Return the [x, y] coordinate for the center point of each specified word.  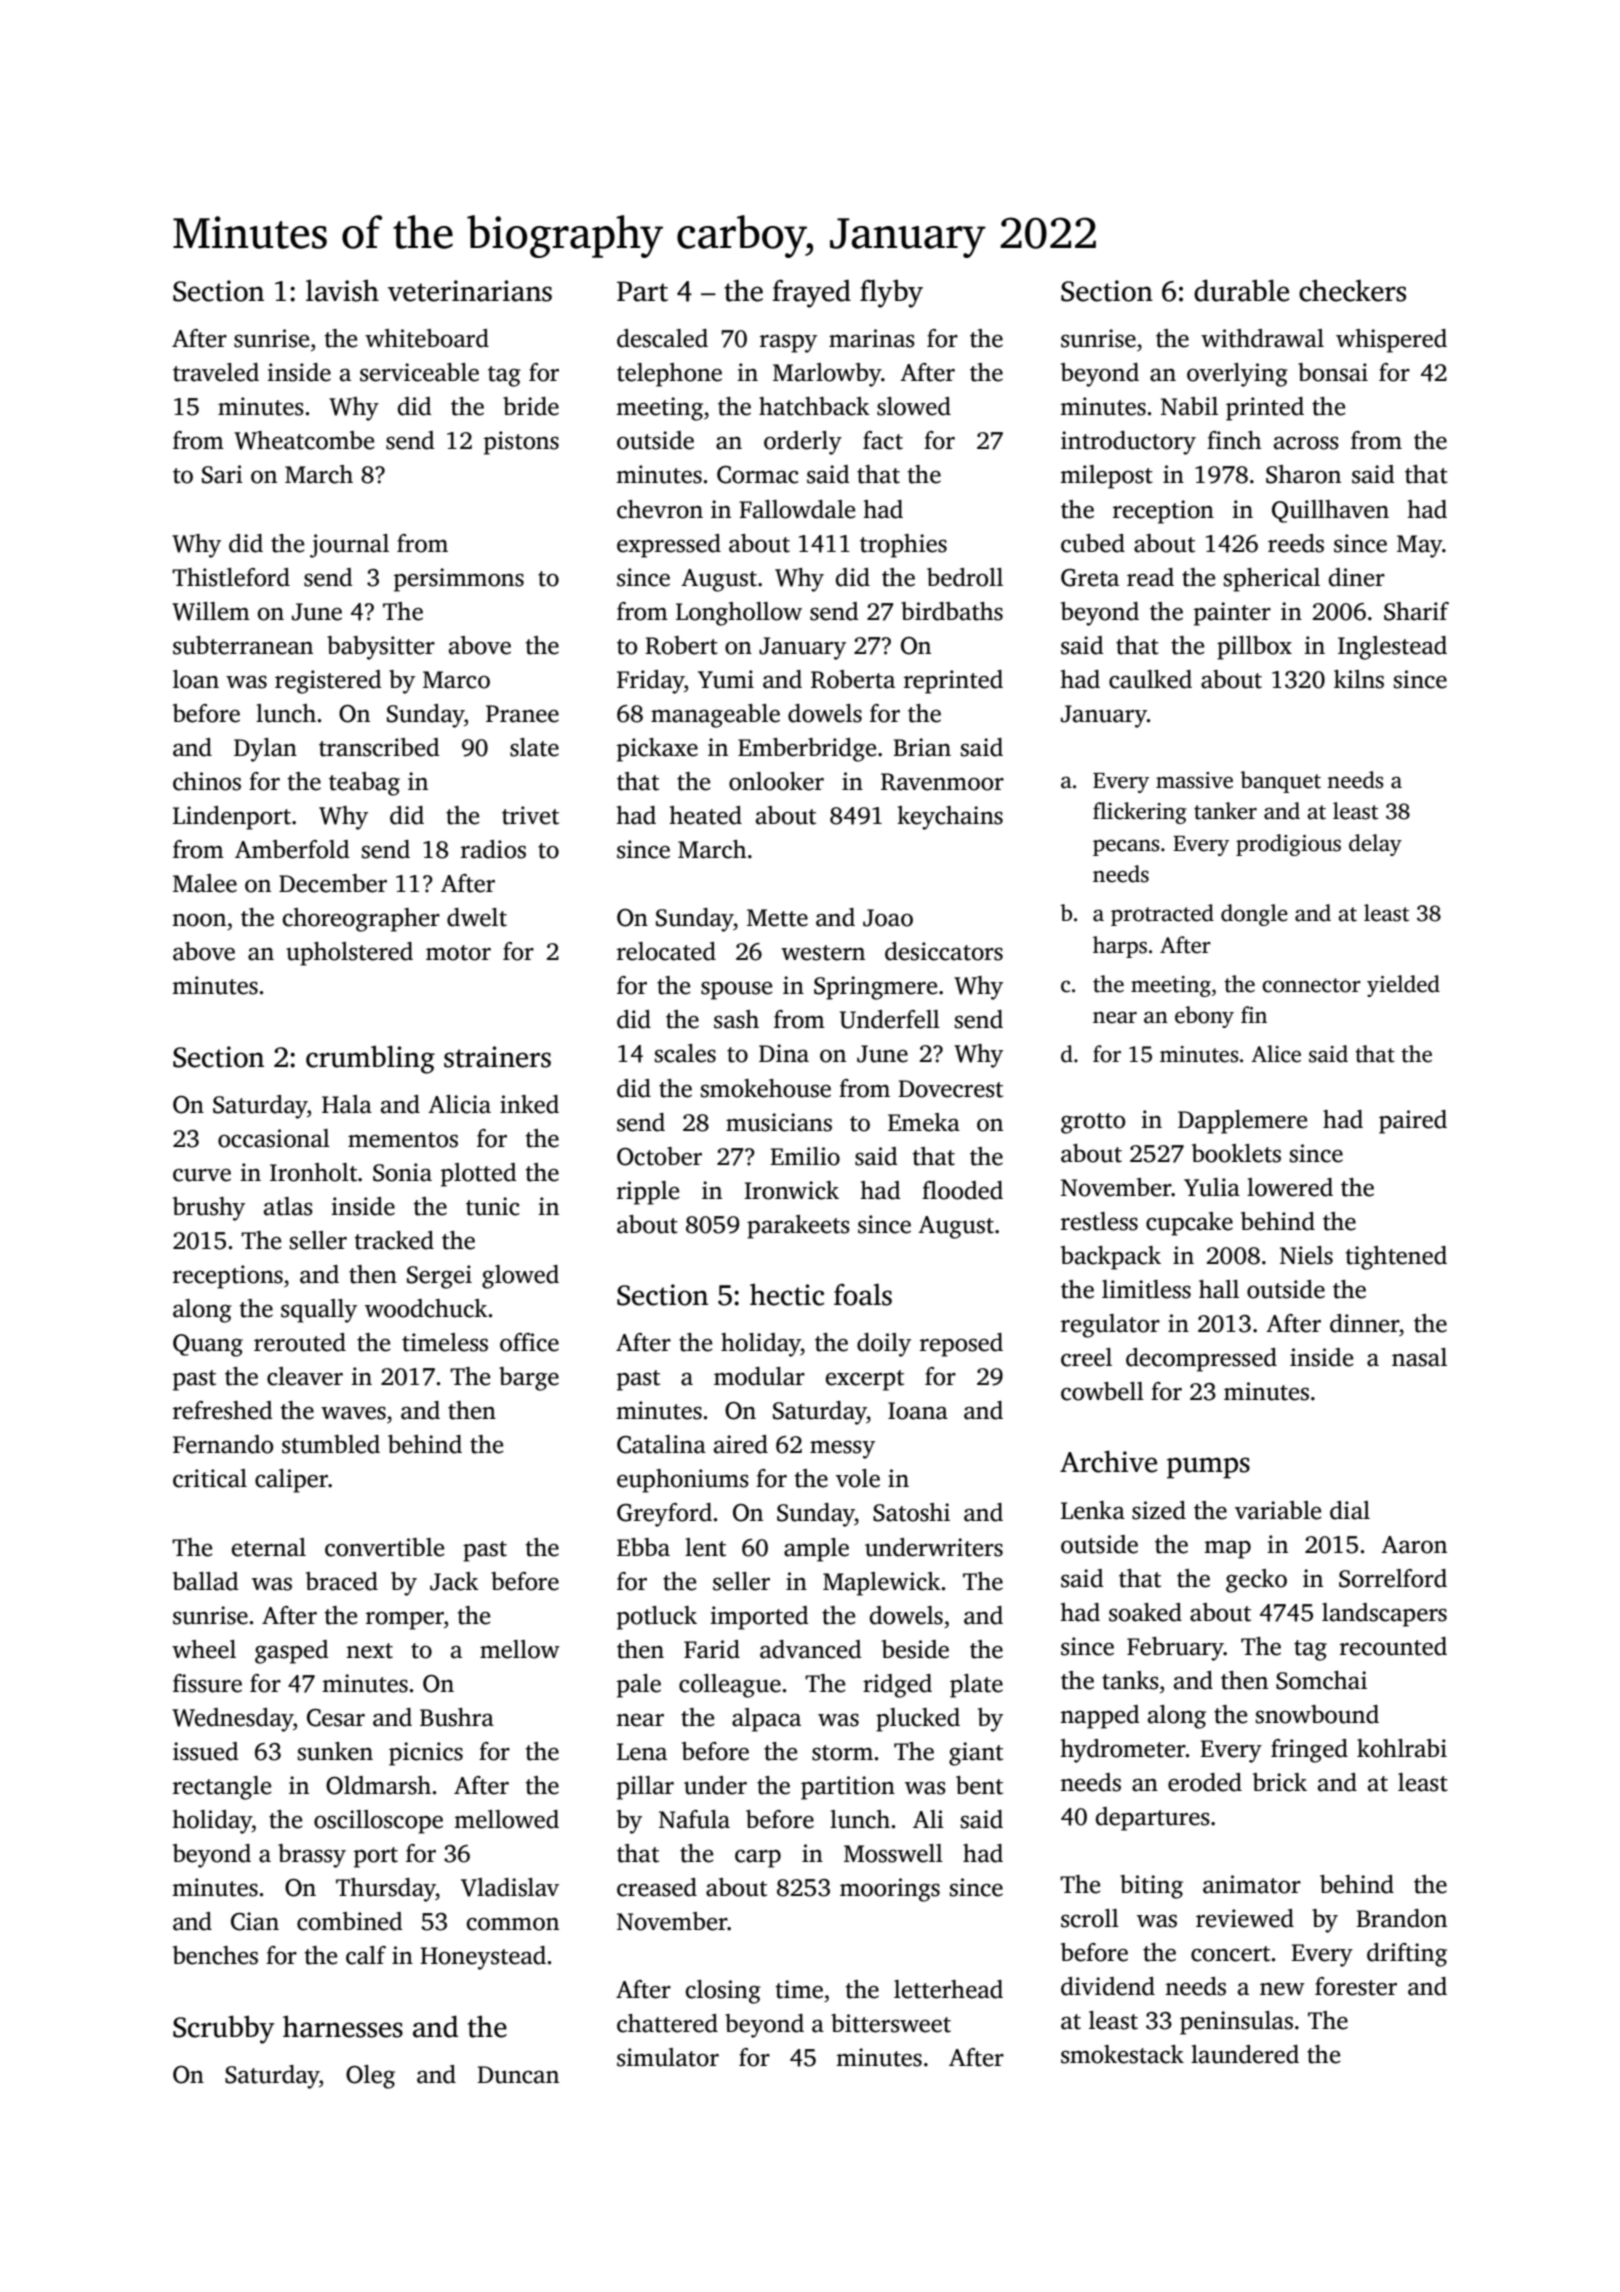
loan [196, 679]
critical [210, 1478]
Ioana [918, 1411]
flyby [891, 293]
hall [1219, 1289]
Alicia [459, 1104]
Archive [1108, 1461]
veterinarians [470, 291]
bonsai [1333, 372]
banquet [1280, 782]
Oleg [370, 2077]
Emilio [805, 1156]
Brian [922, 747]
